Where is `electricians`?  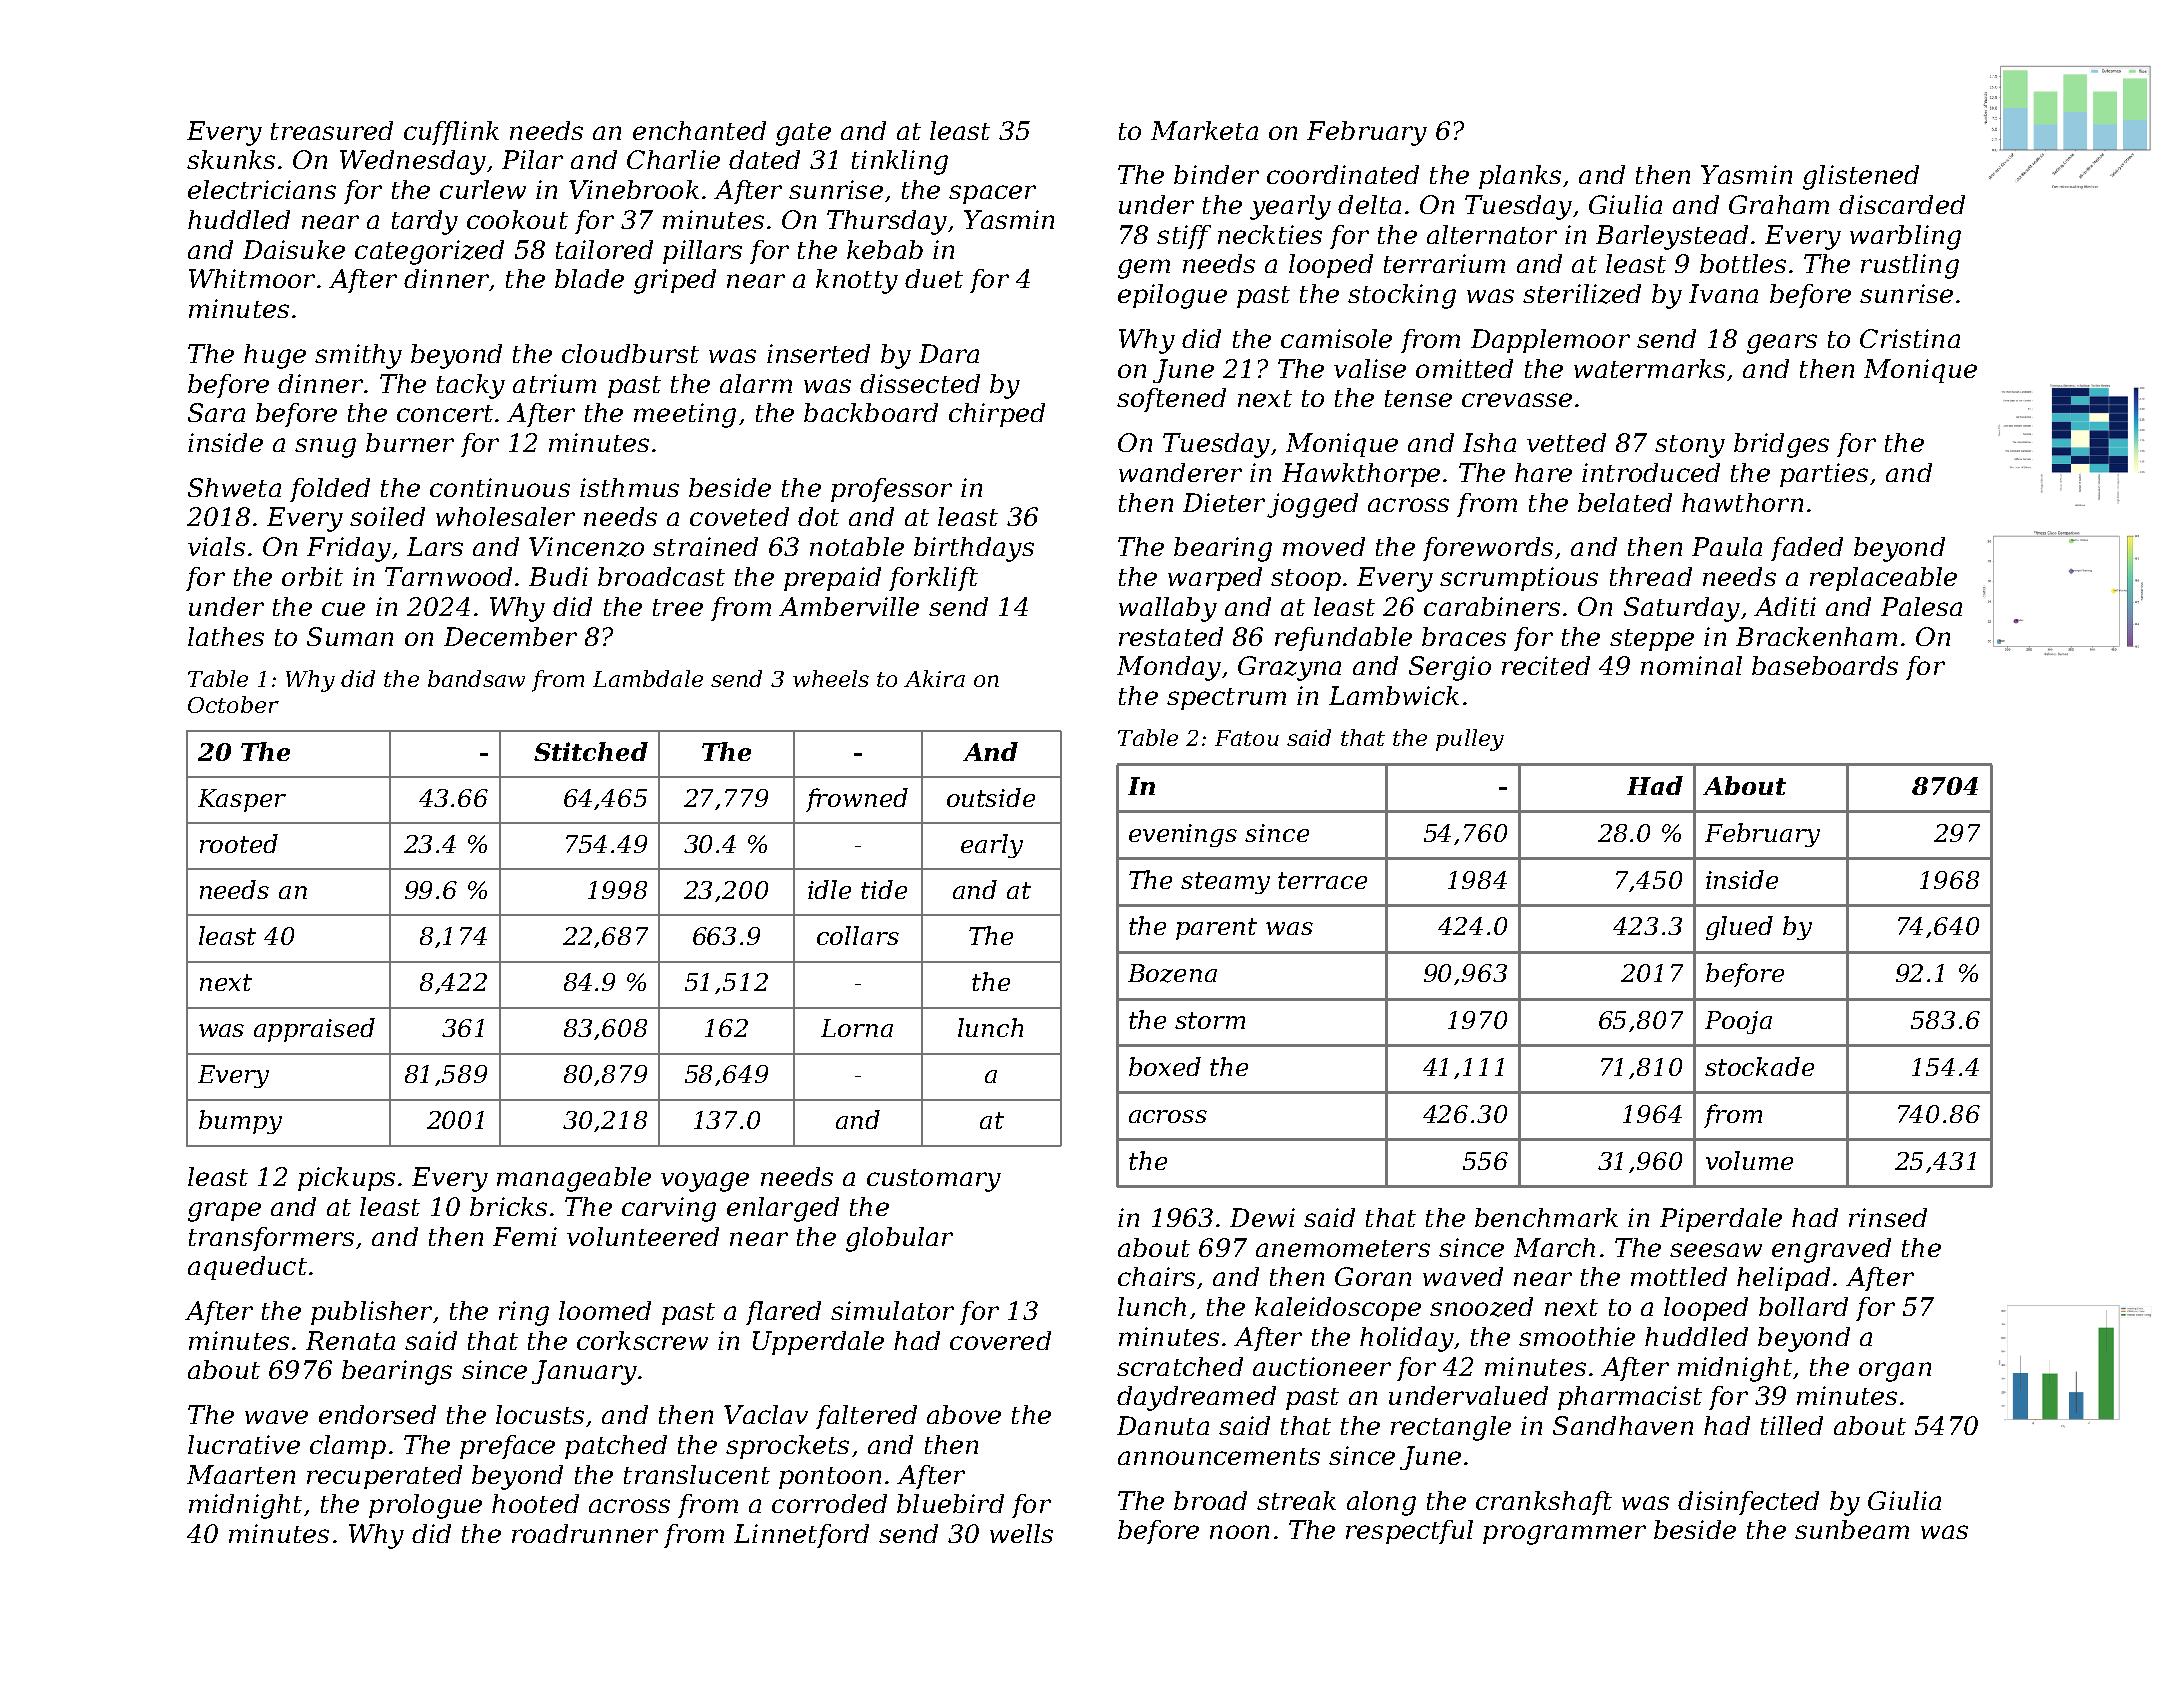 electricians is located at coordinates (262, 189).
